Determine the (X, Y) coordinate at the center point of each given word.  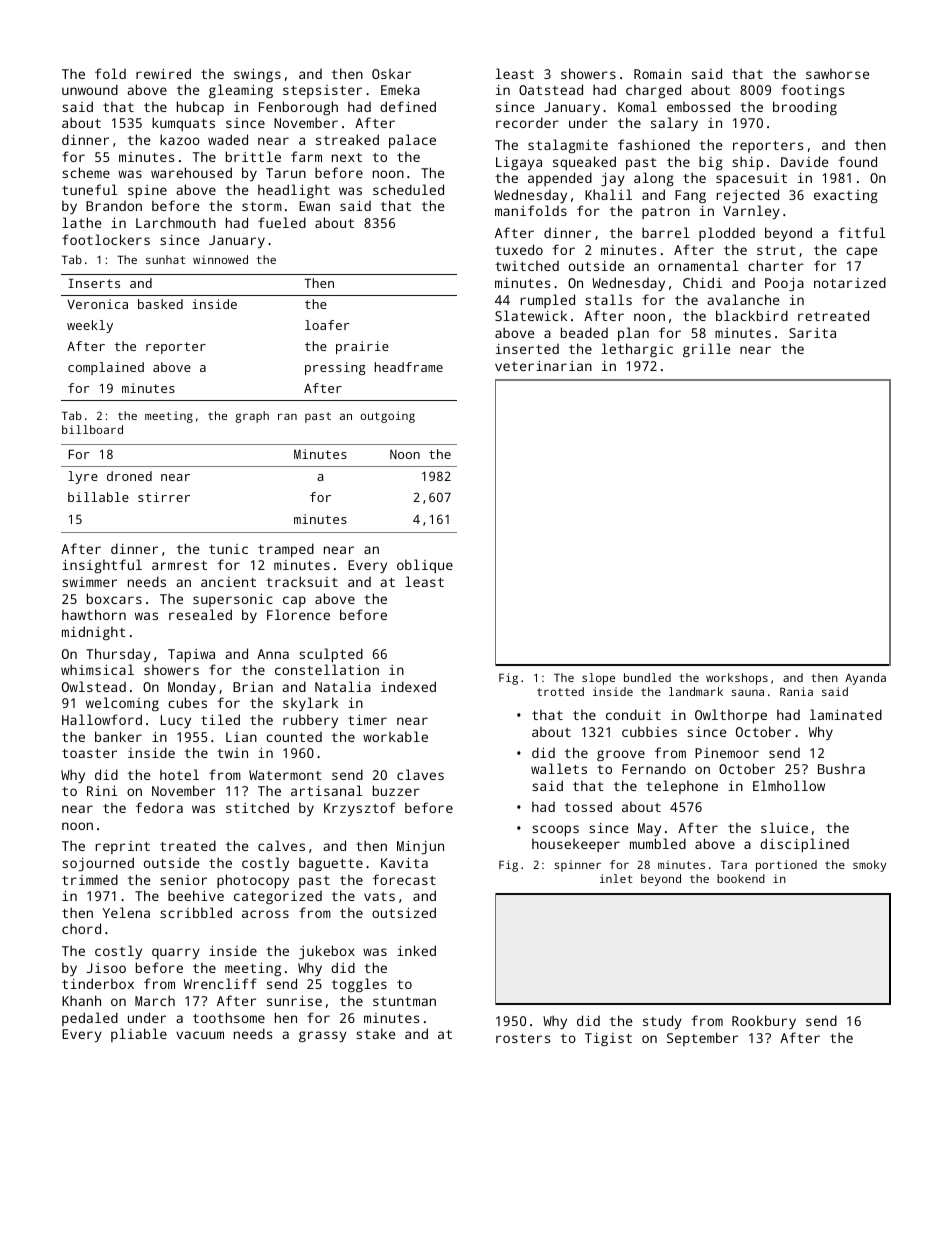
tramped (286, 550)
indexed (408, 686)
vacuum (200, 1035)
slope (598, 679)
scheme (86, 172)
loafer (327, 325)
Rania (796, 691)
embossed (698, 106)
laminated (846, 714)
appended (560, 179)
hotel (179, 774)
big (711, 163)
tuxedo (519, 249)
